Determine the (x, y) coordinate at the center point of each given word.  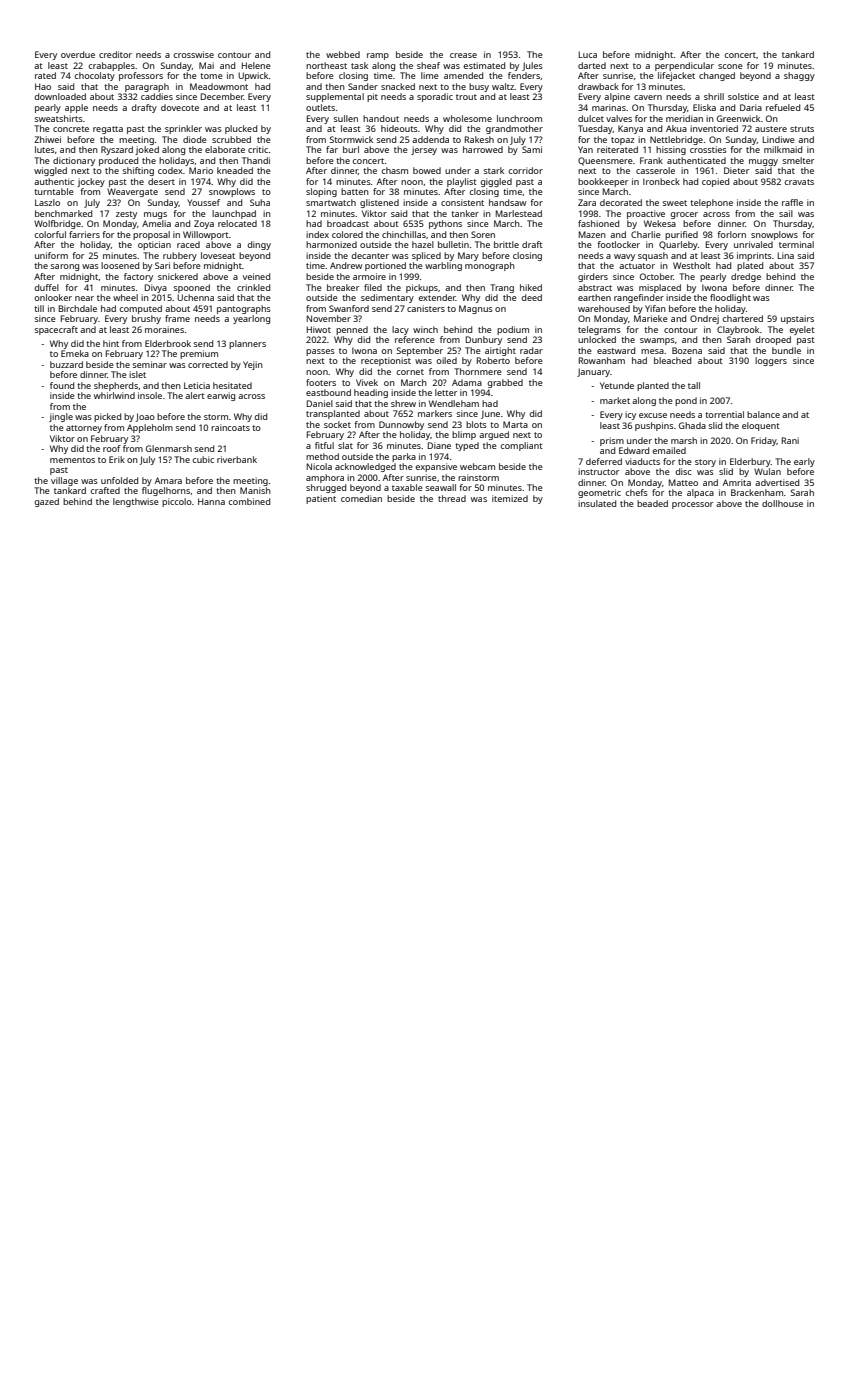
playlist (462, 182)
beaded (652, 503)
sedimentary (387, 298)
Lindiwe (779, 139)
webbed (343, 54)
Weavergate (132, 192)
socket (337, 424)
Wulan (767, 471)
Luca (588, 54)
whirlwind (114, 395)
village (64, 481)
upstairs (797, 319)
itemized (510, 498)
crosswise (194, 54)
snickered (178, 276)
